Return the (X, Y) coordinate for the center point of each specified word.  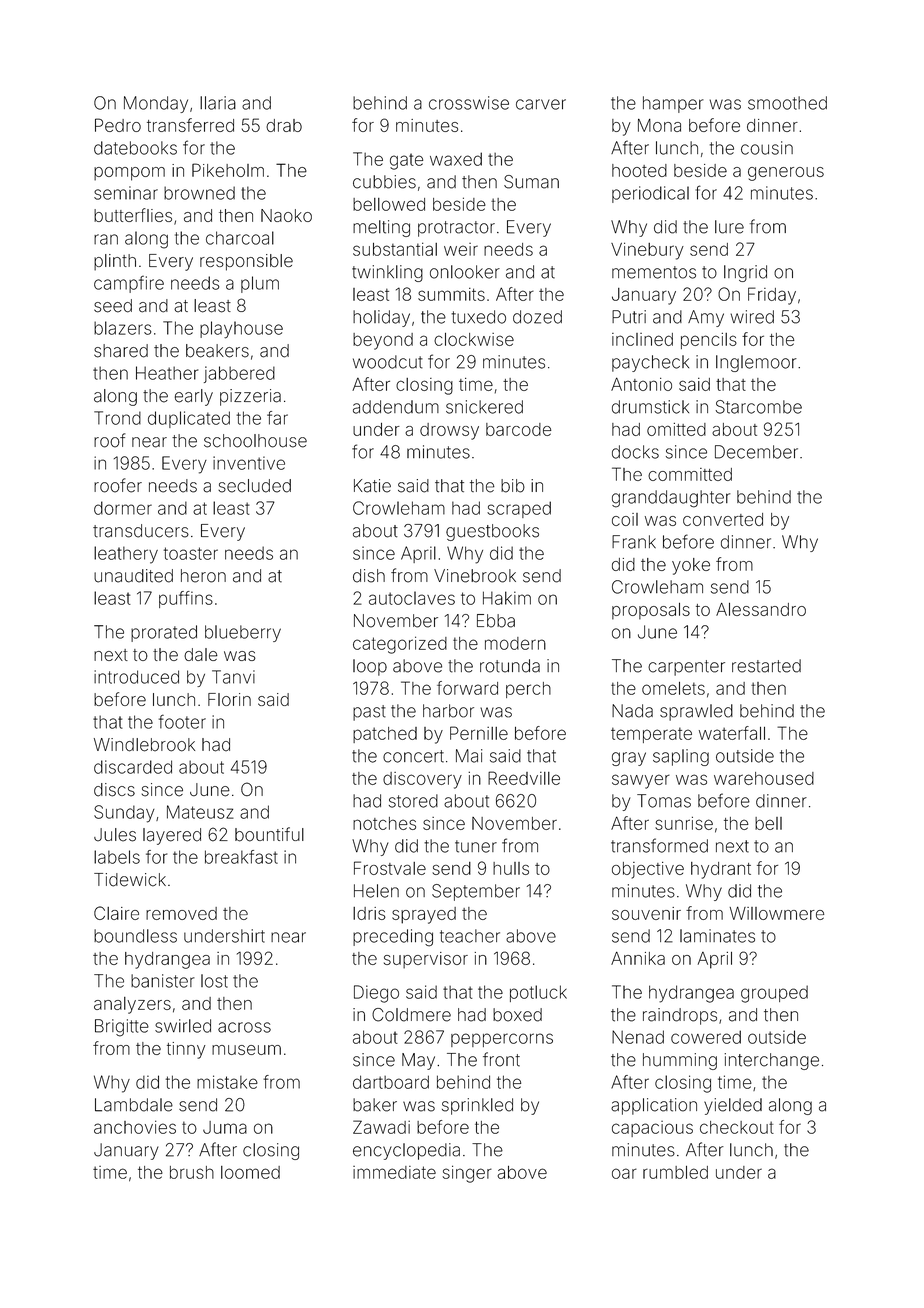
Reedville (524, 778)
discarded (133, 767)
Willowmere (777, 913)
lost (214, 981)
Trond (117, 418)
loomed (250, 1172)
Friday (772, 296)
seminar (126, 193)
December (756, 452)
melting (381, 228)
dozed (537, 317)
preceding (393, 938)
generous (786, 174)
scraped (519, 509)
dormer (123, 508)
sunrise (684, 823)
